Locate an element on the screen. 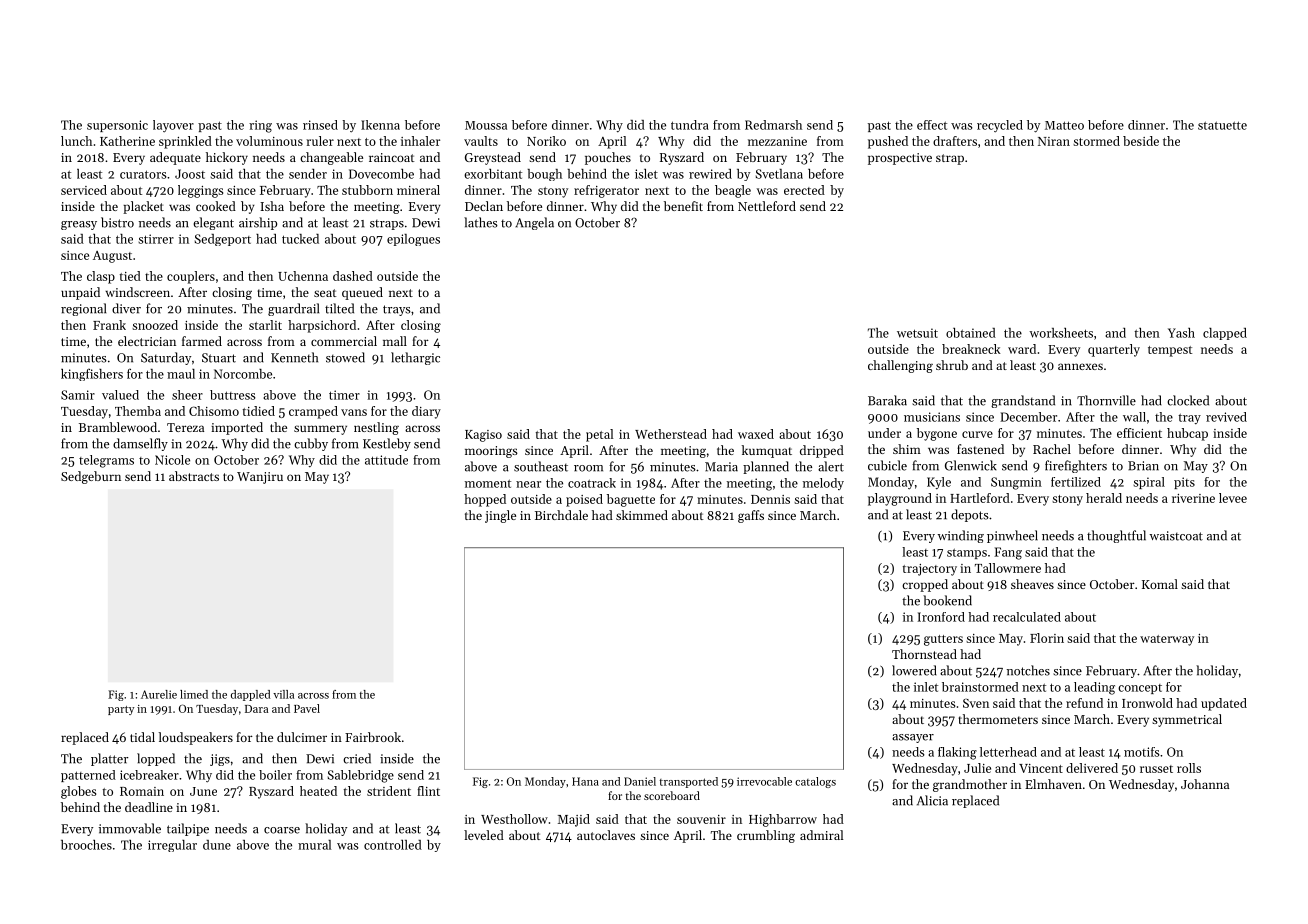  heated is located at coordinates (318, 791).
